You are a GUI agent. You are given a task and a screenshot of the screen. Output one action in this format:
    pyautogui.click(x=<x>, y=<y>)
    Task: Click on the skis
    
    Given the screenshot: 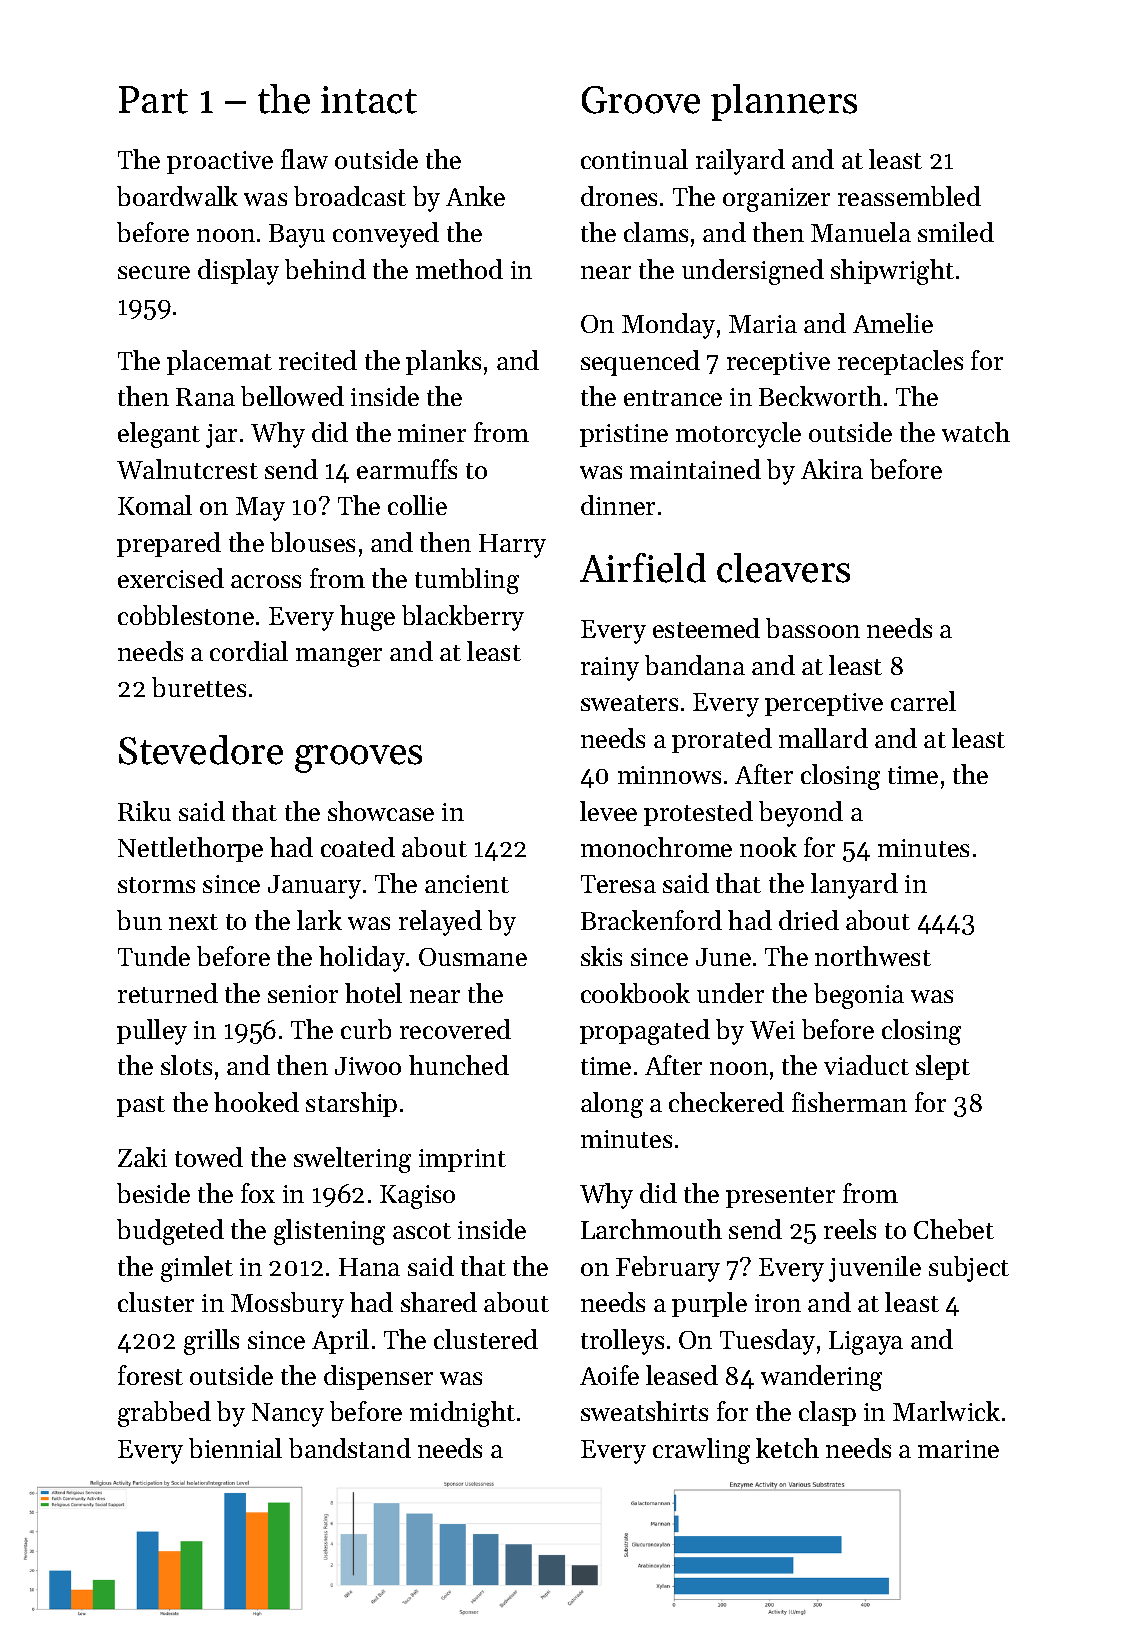 What is the action you would take?
    pyautogui.click(x=601, y=956)
